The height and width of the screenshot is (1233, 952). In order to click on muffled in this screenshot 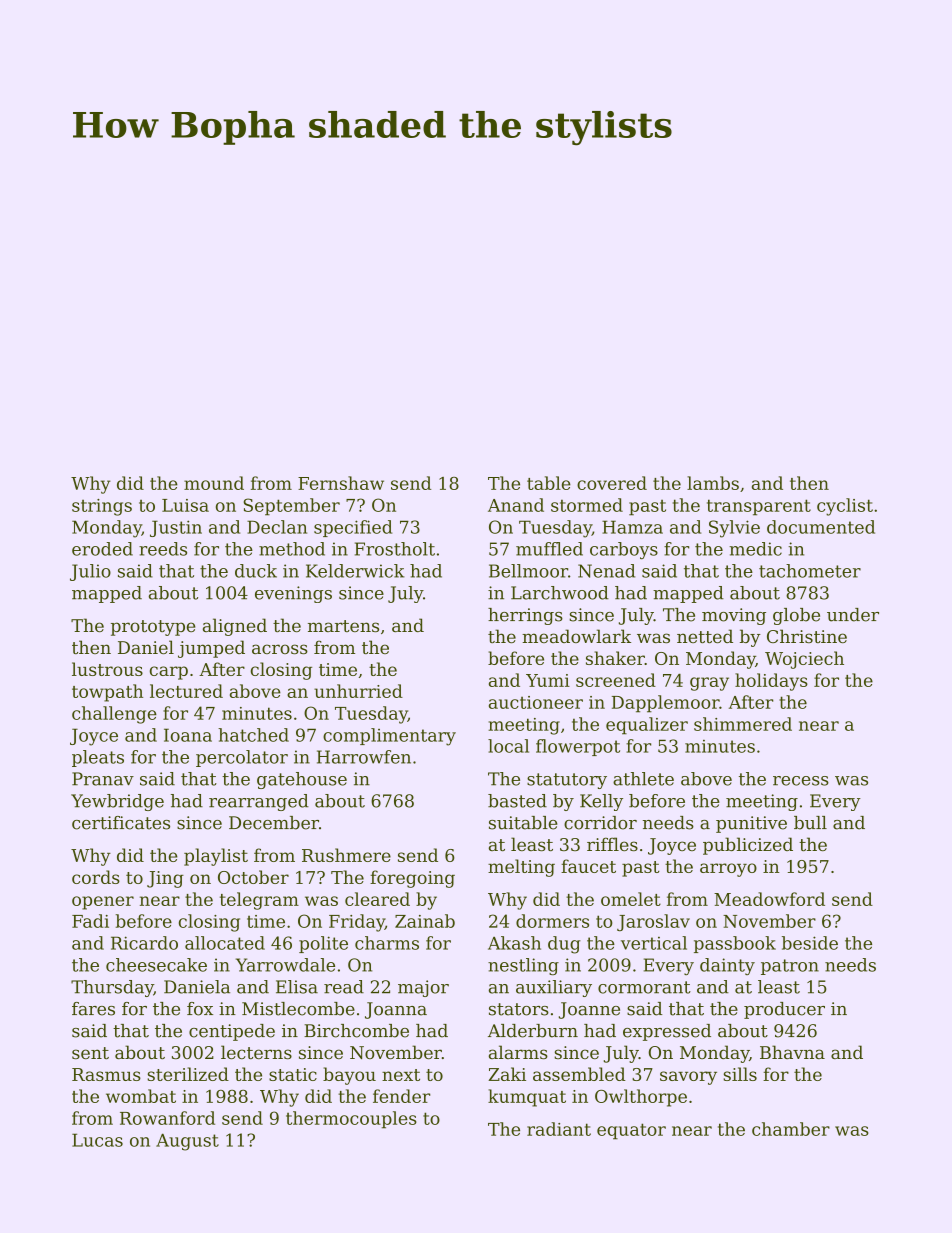, I will do `click(549, 549)`.
